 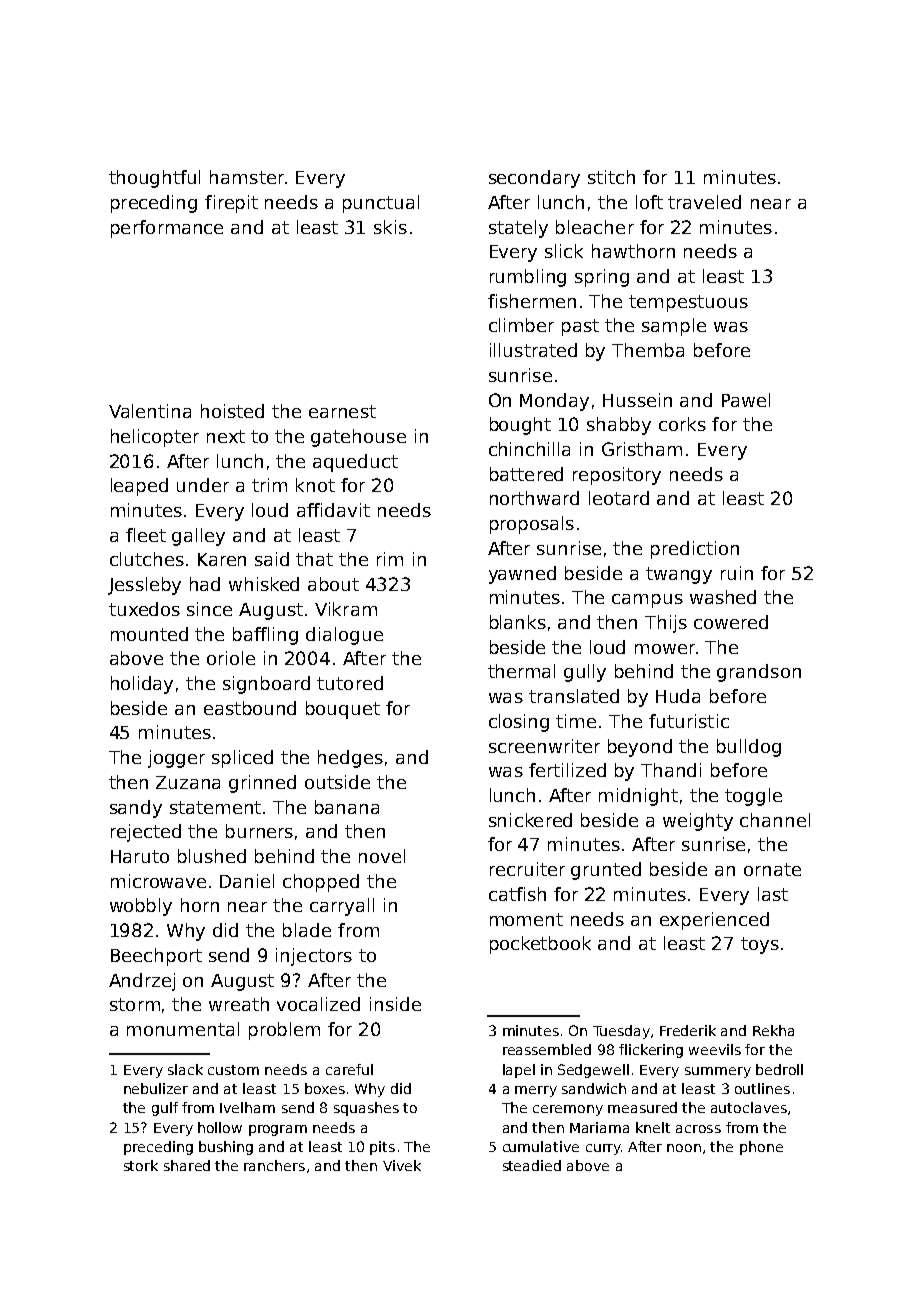 I want to click on eastbound, so click(x=250, y=708).
